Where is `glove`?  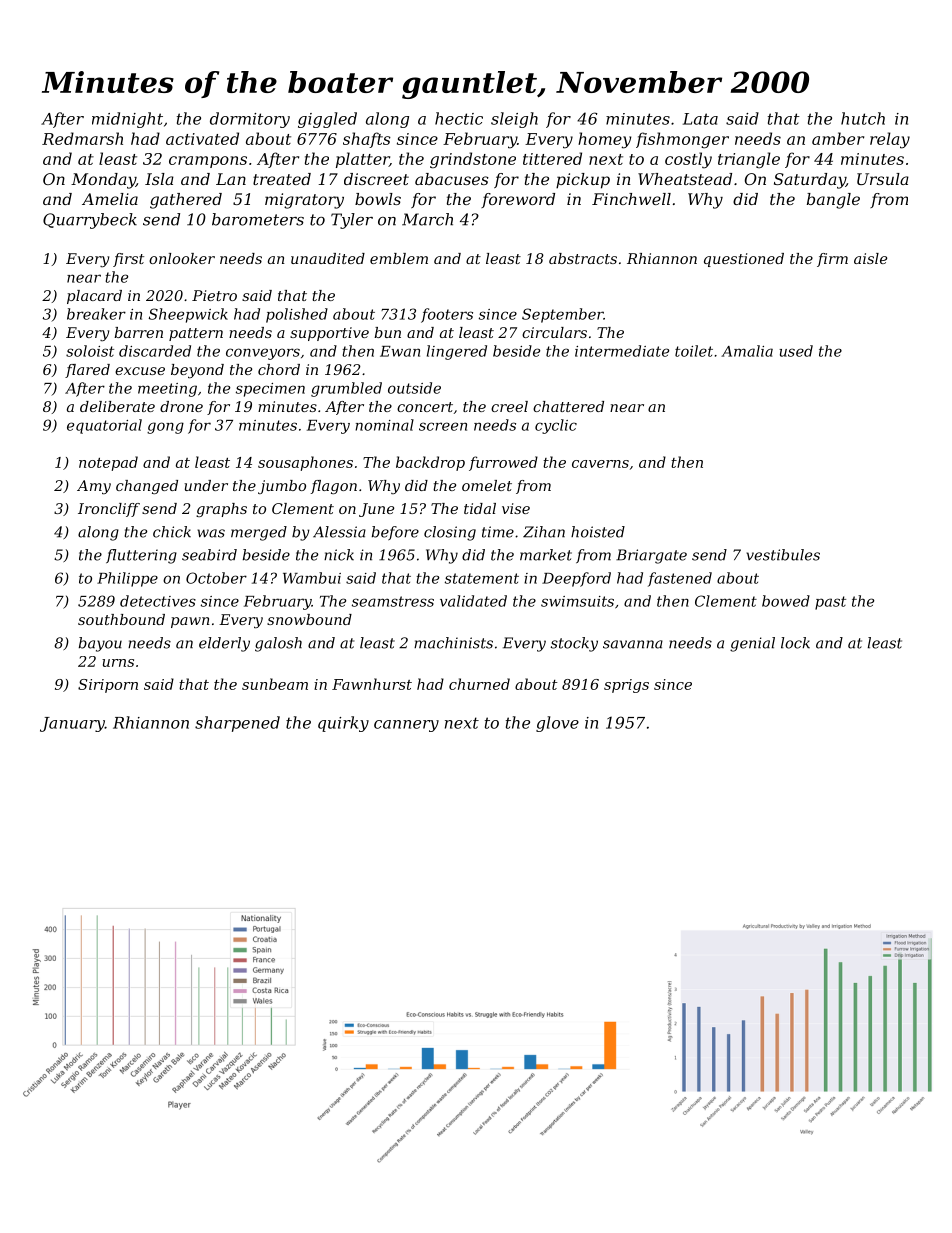
glove is located at coordinates (557, 724).
